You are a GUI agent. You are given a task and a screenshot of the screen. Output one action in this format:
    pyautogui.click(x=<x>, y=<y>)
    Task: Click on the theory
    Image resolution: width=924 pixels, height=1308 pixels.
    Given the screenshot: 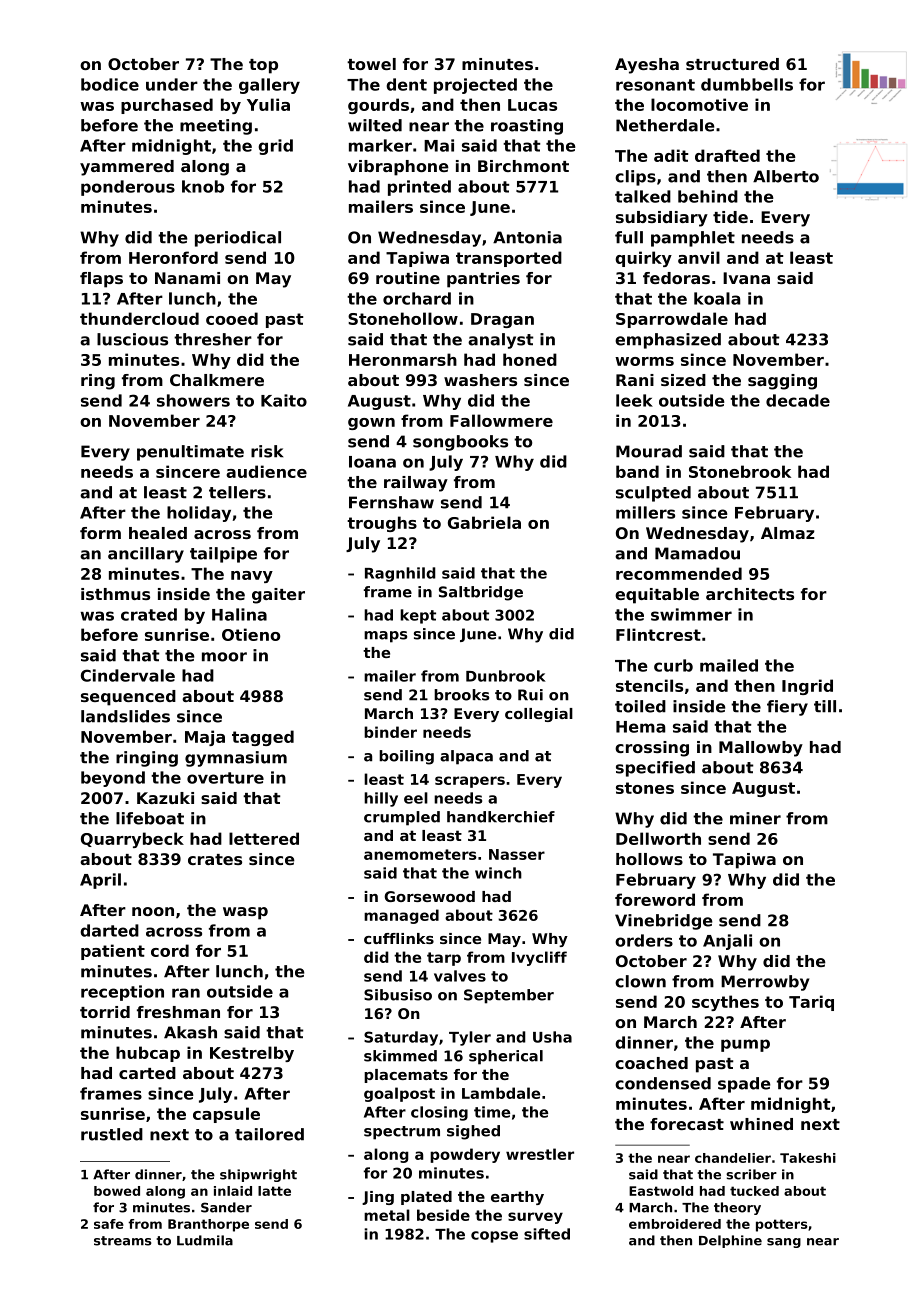 What is the action you would take?
    pyautogui.click(x=737, y=1208)
